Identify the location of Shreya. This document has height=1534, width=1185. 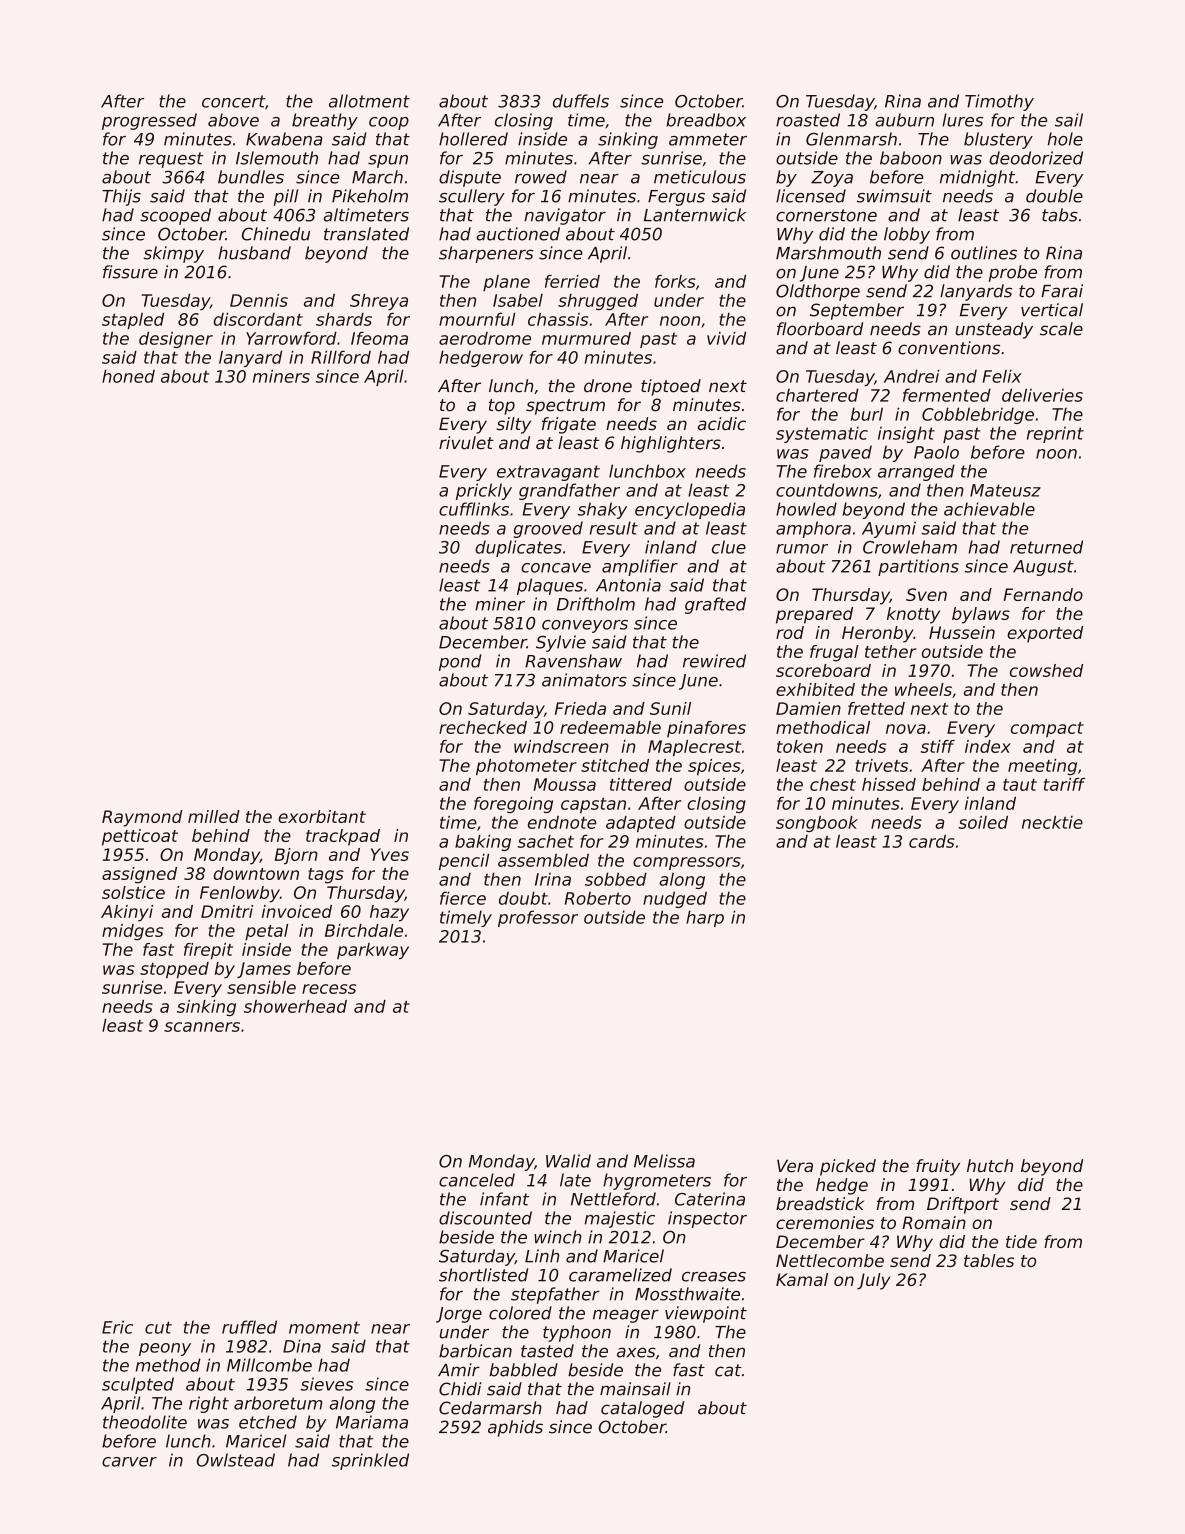
(379, 302).
